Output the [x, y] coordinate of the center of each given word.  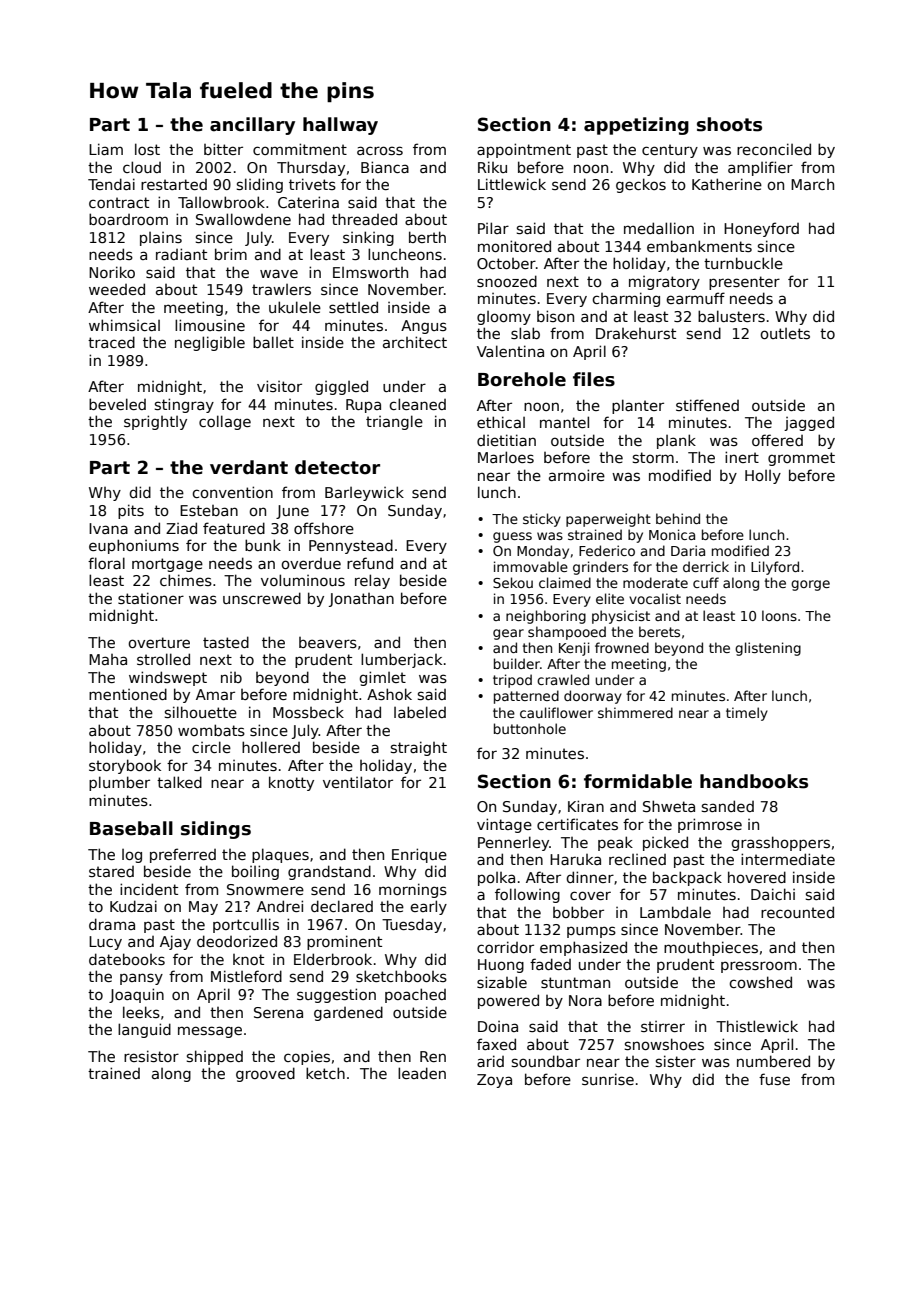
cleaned [417, 404]
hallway [340, 126]
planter [638, 406]
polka [496, 879]
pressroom [759, 967]
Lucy [105, 943]
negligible [210, 343]
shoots [729, 124]
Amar [215, 694]
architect [415, 342]
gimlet [382, 678]
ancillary [252, 126]
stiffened [707, 405]
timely [747, 714]
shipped [215, 1057]
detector [337, 467]
